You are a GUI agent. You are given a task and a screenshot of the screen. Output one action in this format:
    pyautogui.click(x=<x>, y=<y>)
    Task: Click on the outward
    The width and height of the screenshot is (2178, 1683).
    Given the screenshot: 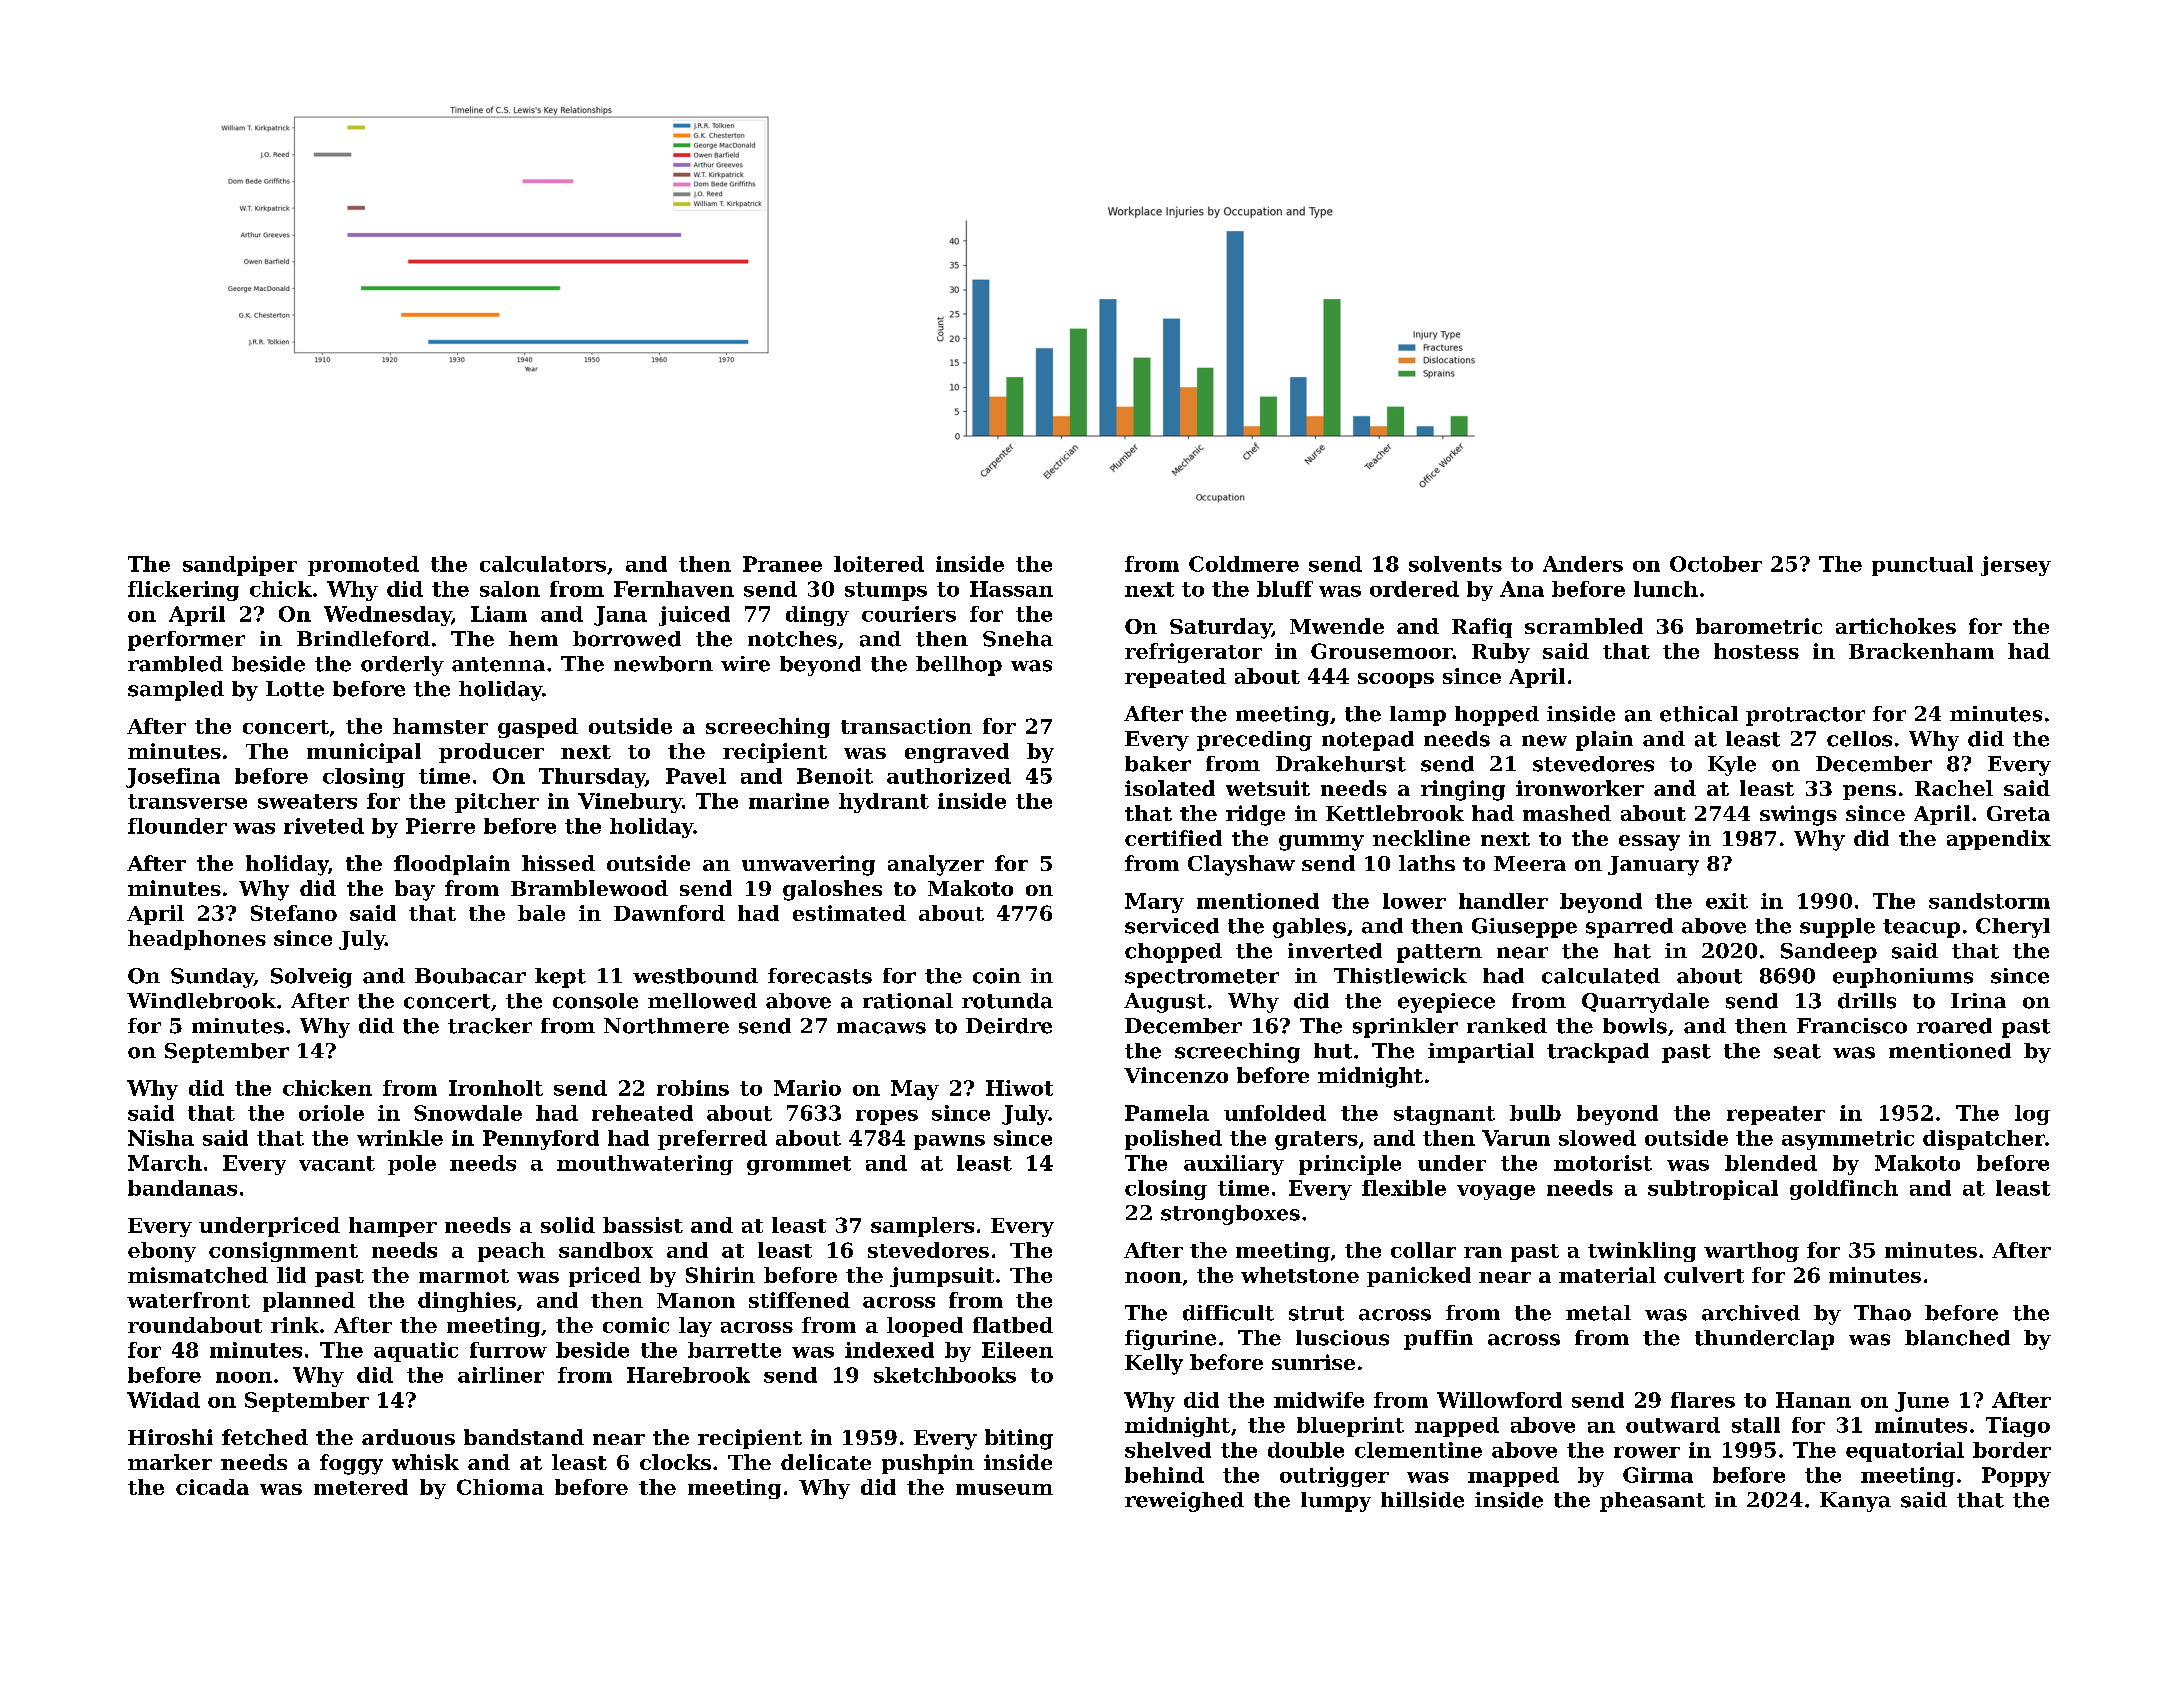 What is the action you would take?
    pyautogui.click(x=1673, y=1425)
